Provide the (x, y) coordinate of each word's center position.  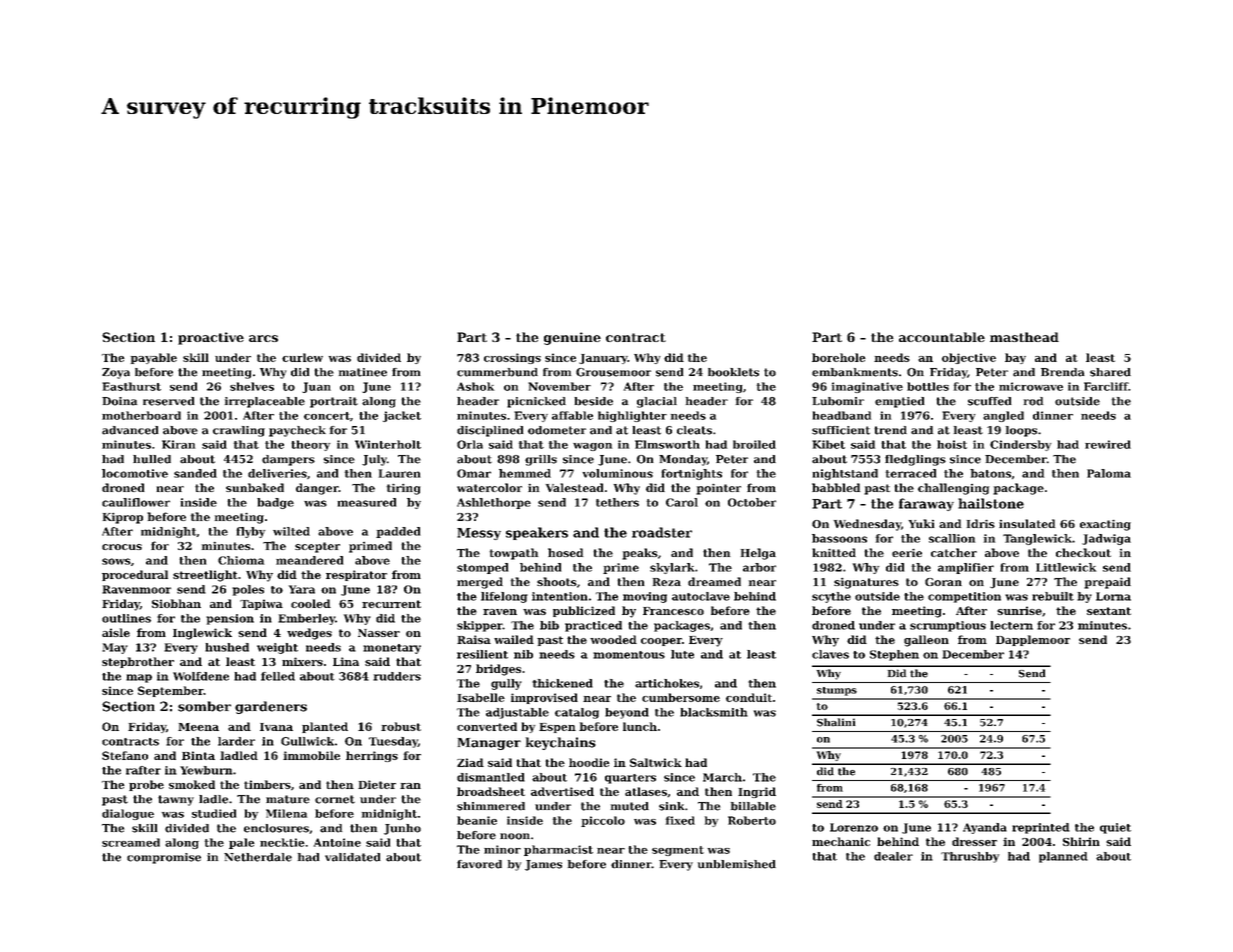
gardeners (271, 707)
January (603, 359)
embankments (855, 372)
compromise (164, 858)
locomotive (135, 473)
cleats (694, 430)
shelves (252, 386)
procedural (135, 575)
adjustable (517, 713)
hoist (952, 444)
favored (479, 864)
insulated (1027, 523)
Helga (758, 554)
